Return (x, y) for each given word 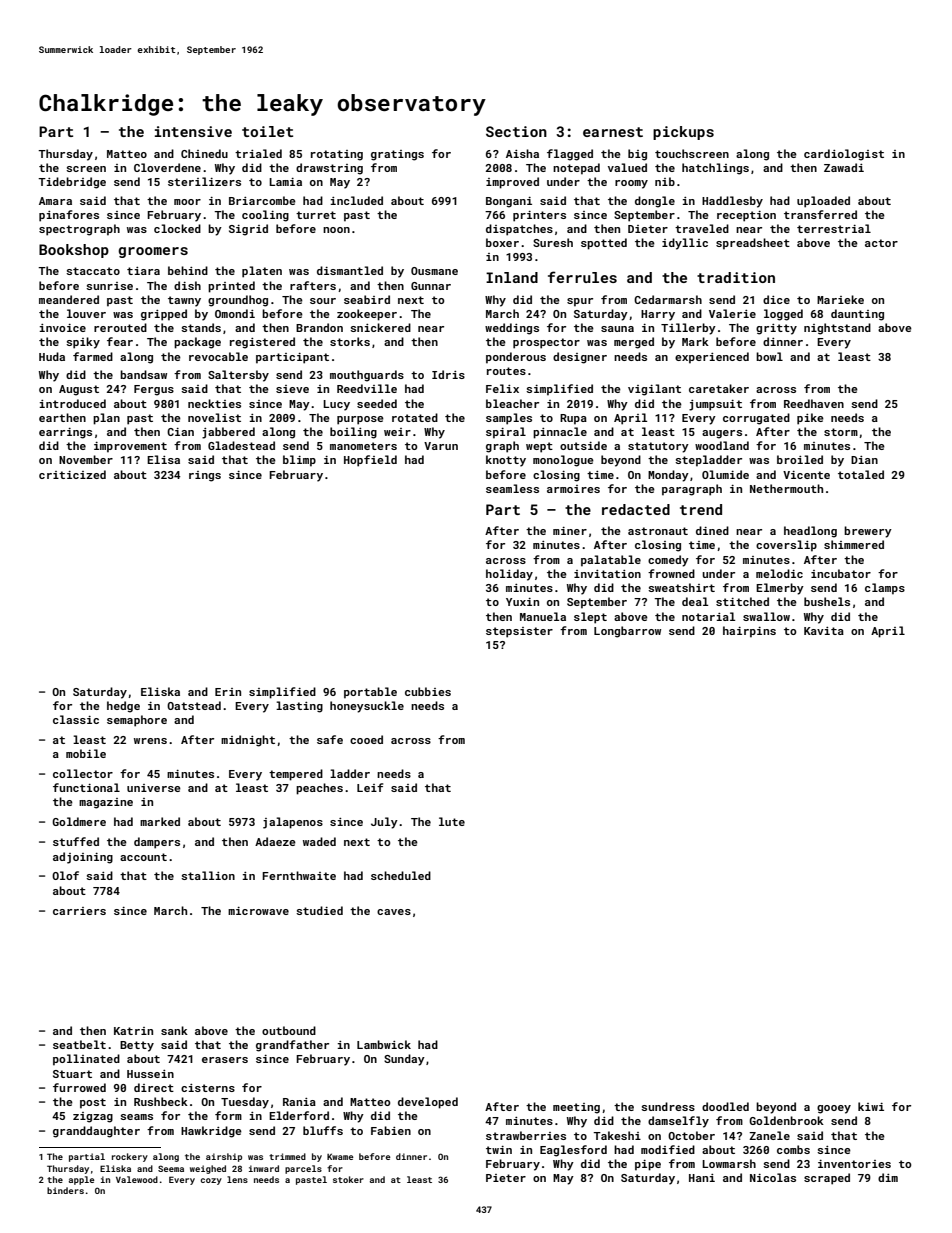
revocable (218, 356)
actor (881, 243)
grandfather (292, 1046)
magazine (106, 803)
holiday (509, 575)
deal (695, 601)
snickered (380, 327)
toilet (267, 131)
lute (452, 821)
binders (65, 1190)
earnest (613, 132)
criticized (72, 474)
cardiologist (844, 155)
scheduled (401, 875)
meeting (576, 1108)
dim (888, 1177)
